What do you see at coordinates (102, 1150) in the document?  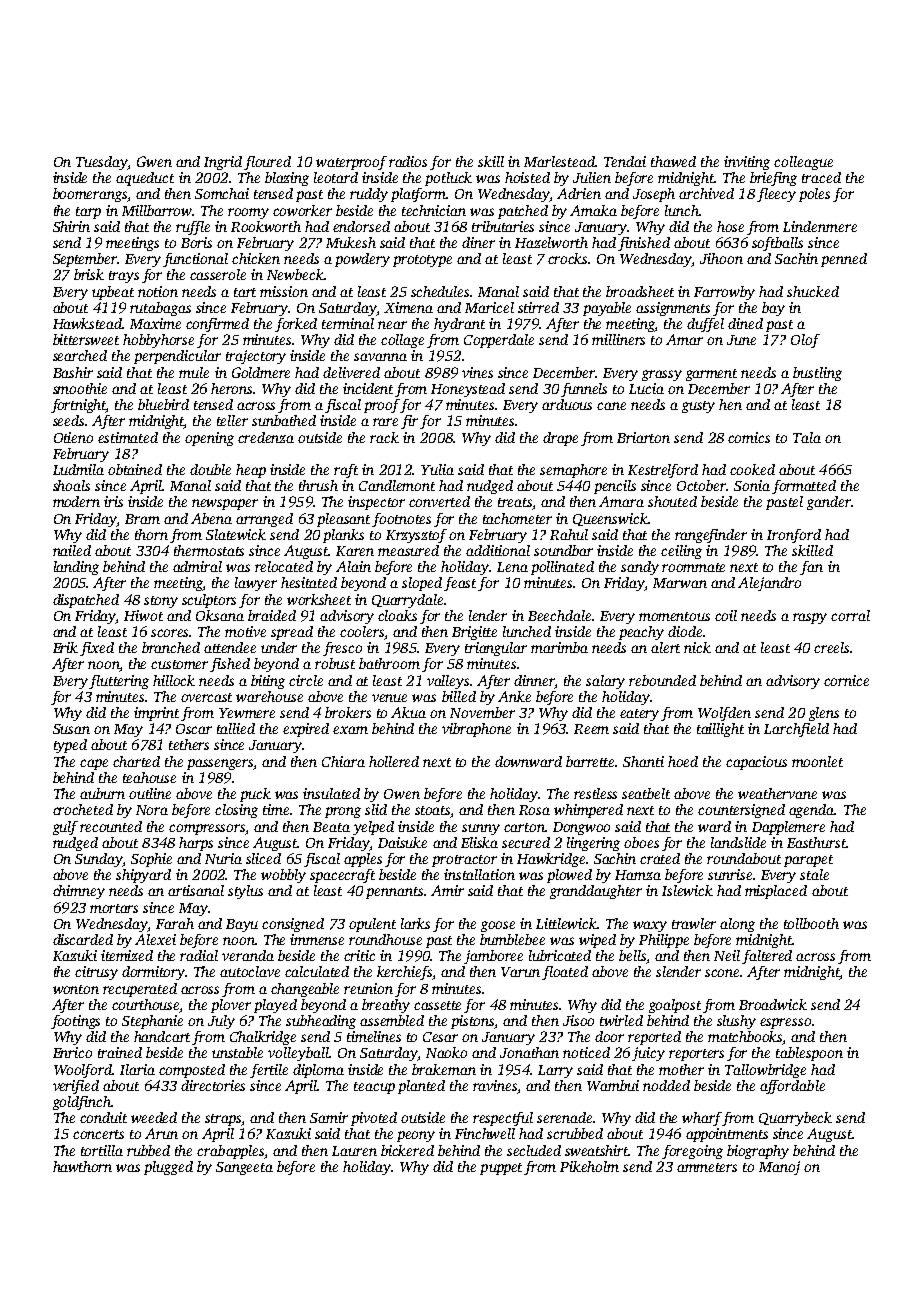 I see `tortilla` at bounding box center [102, 1150].
